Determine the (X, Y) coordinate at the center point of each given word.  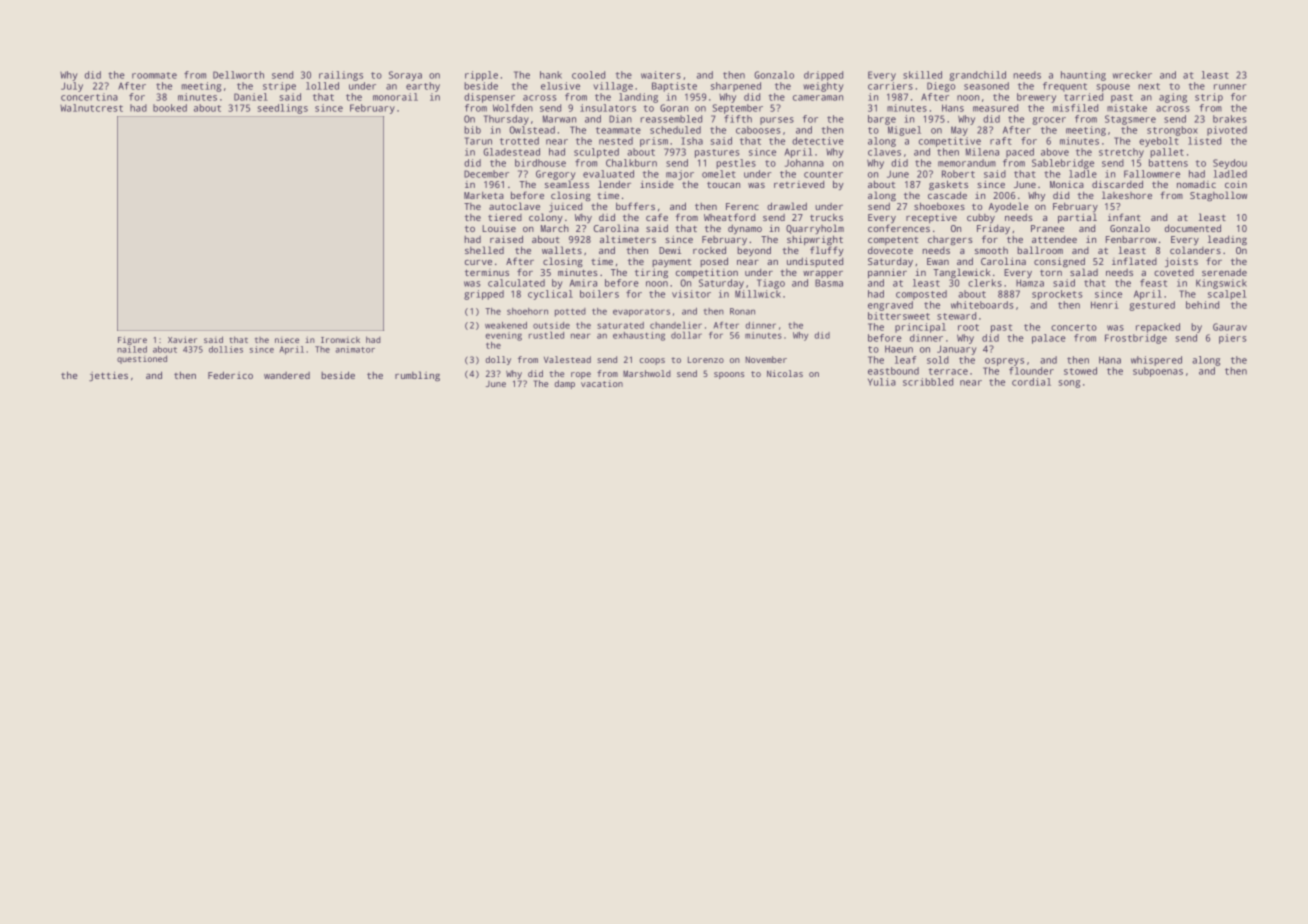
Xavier (182, 339)
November (766, 359)
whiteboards (982, 305)
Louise (499, 228)
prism (654, 142)
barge (882, 120)
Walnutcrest (91, 108)
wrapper (823, 274)
